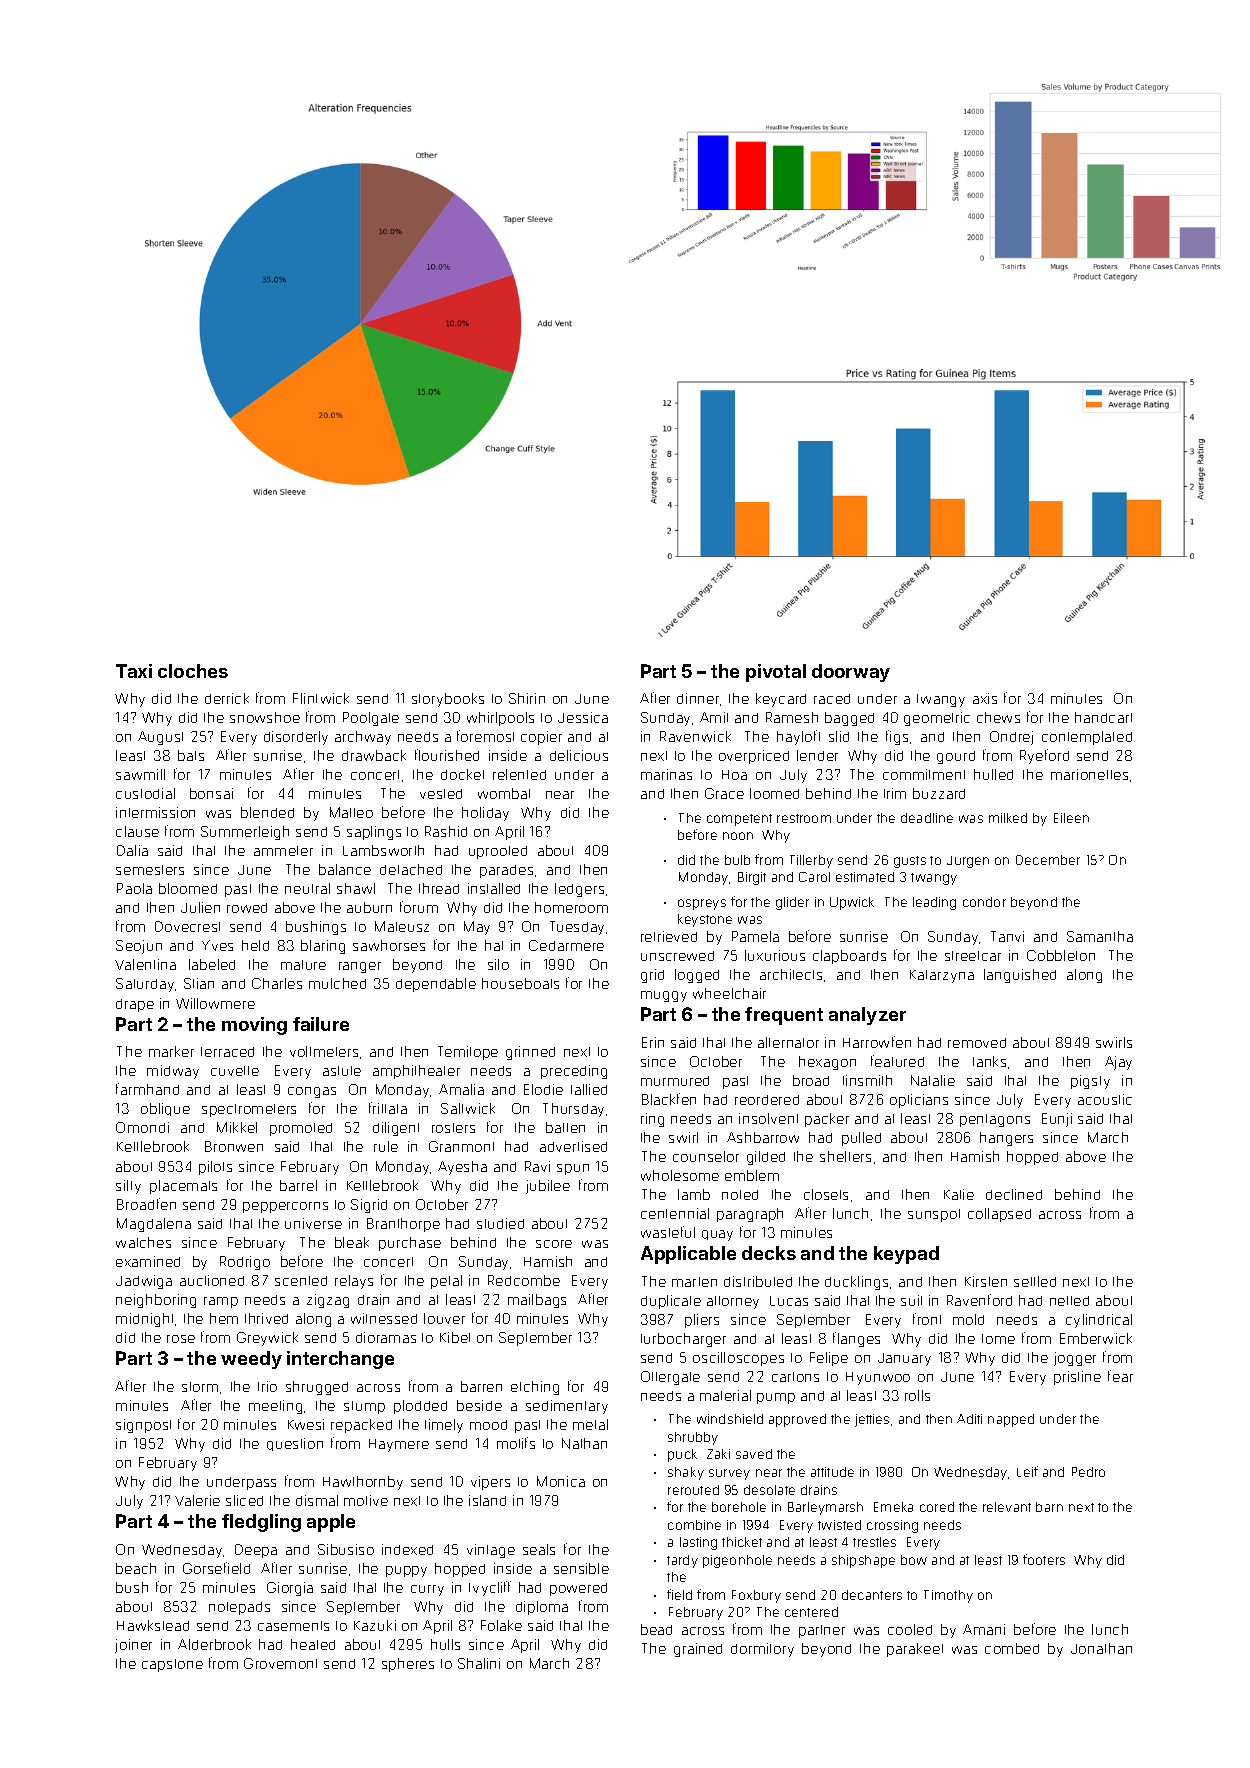  I want to click on capstone, so click(172, 1665).
